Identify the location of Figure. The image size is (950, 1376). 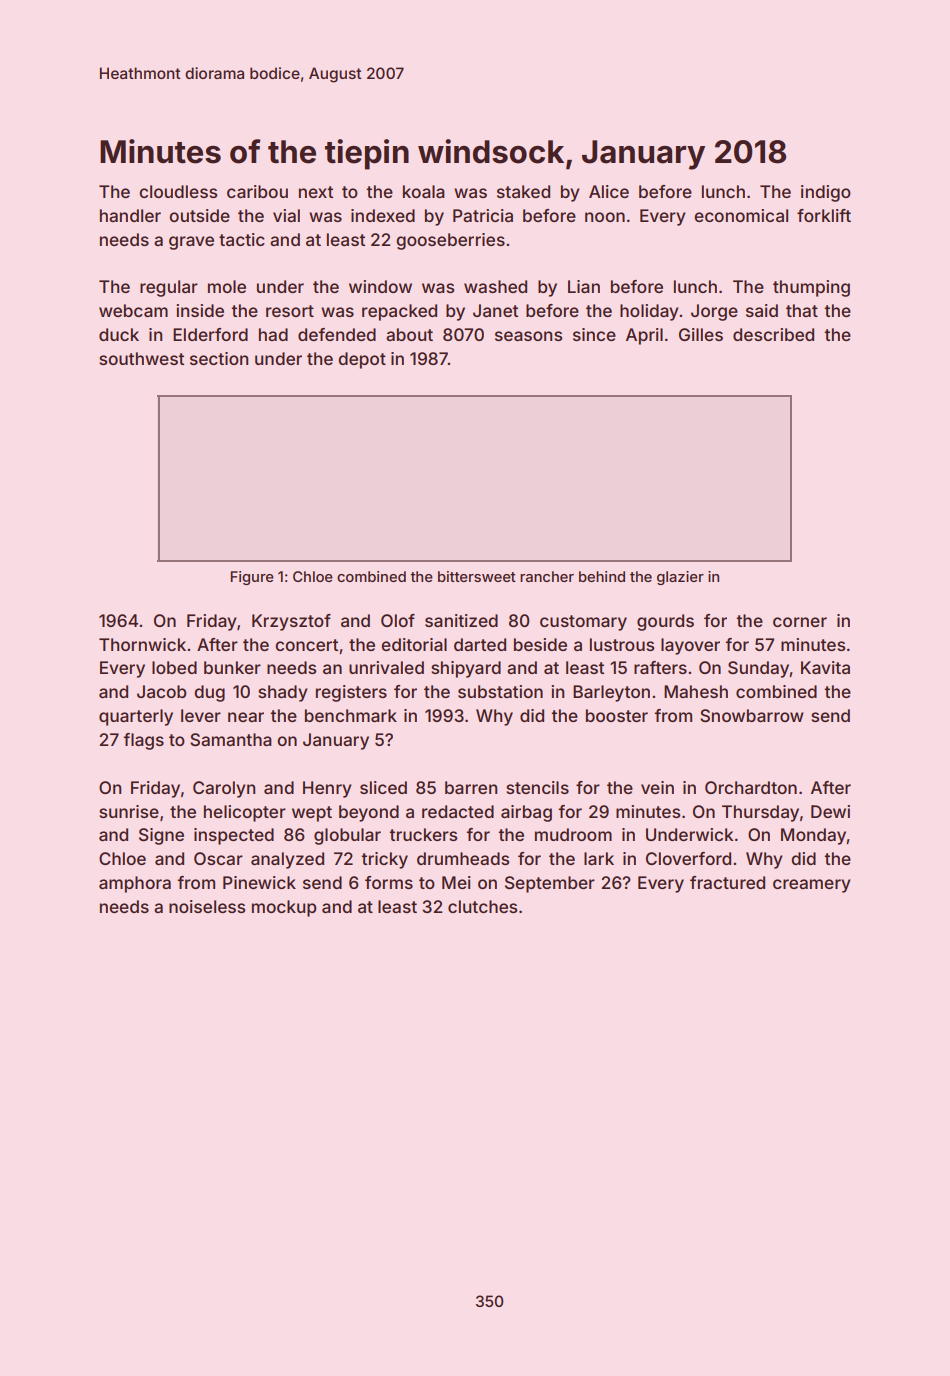
(252, 578).
